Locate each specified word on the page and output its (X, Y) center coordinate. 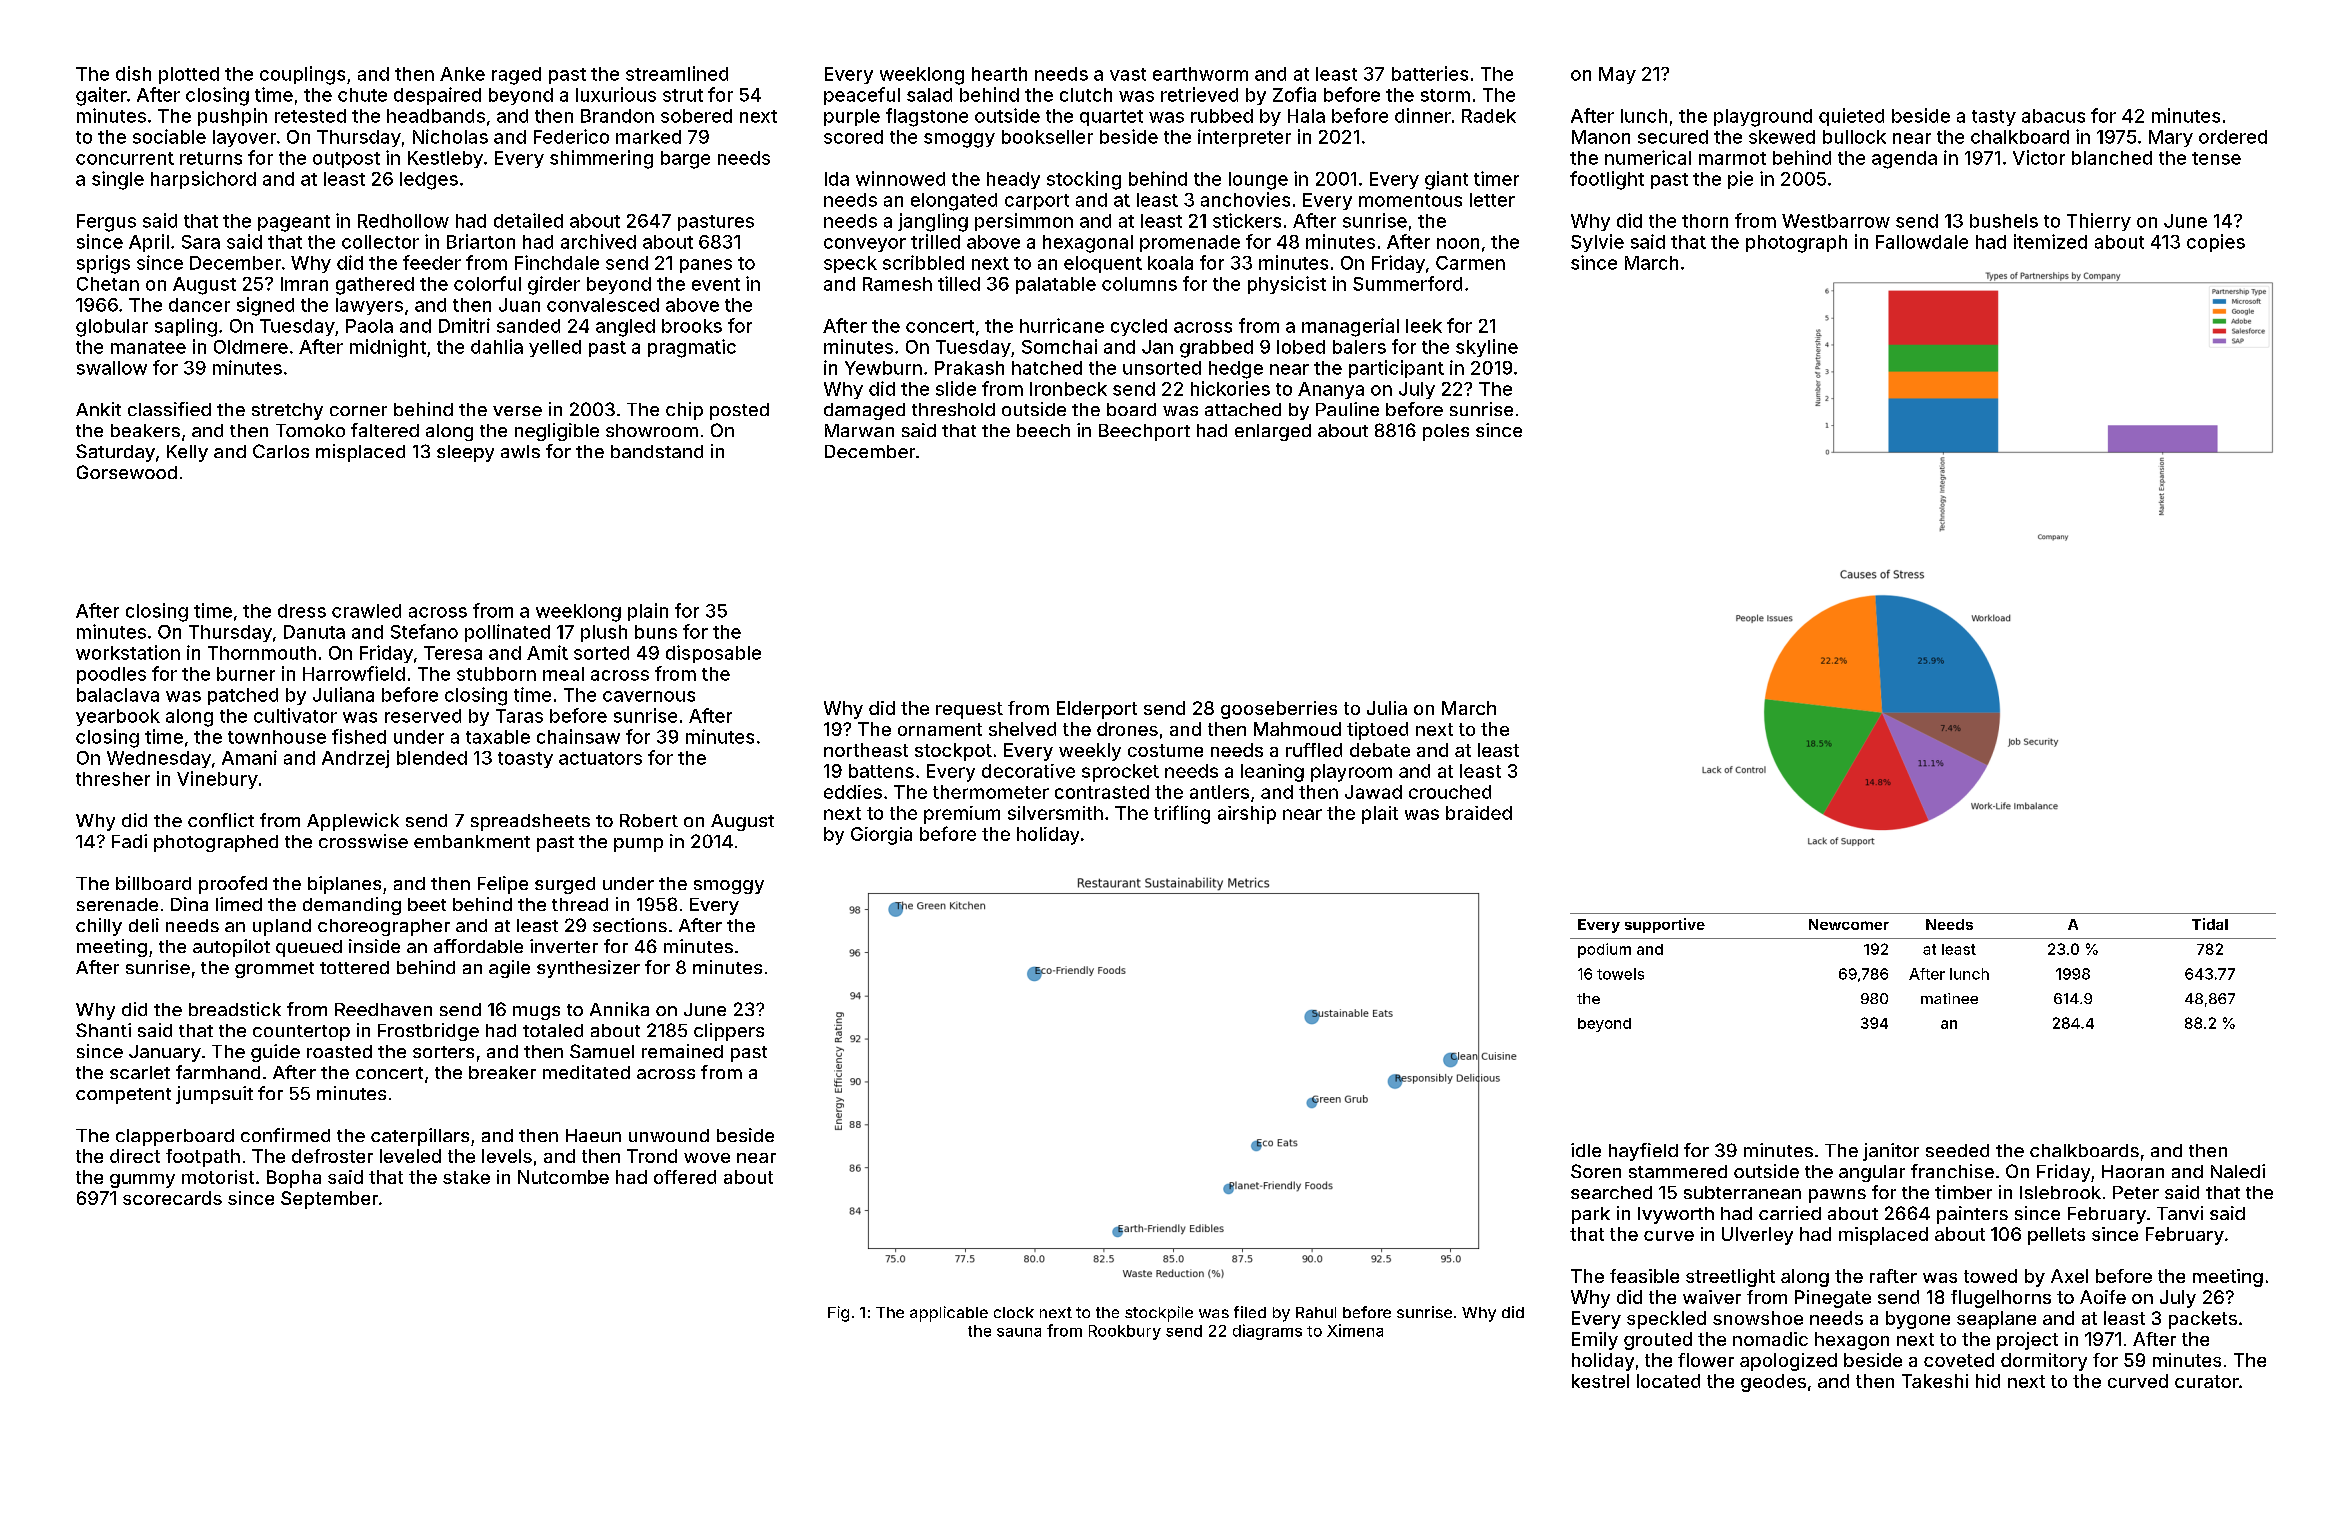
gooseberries (1279, 710)
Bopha (294, 1179)
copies (2216, 243)
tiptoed (1377, 731)
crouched (1450, 792)
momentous (1410, 200)
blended (432, 758)
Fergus (106, 223)
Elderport (1097, 710)
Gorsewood (127, 472)
